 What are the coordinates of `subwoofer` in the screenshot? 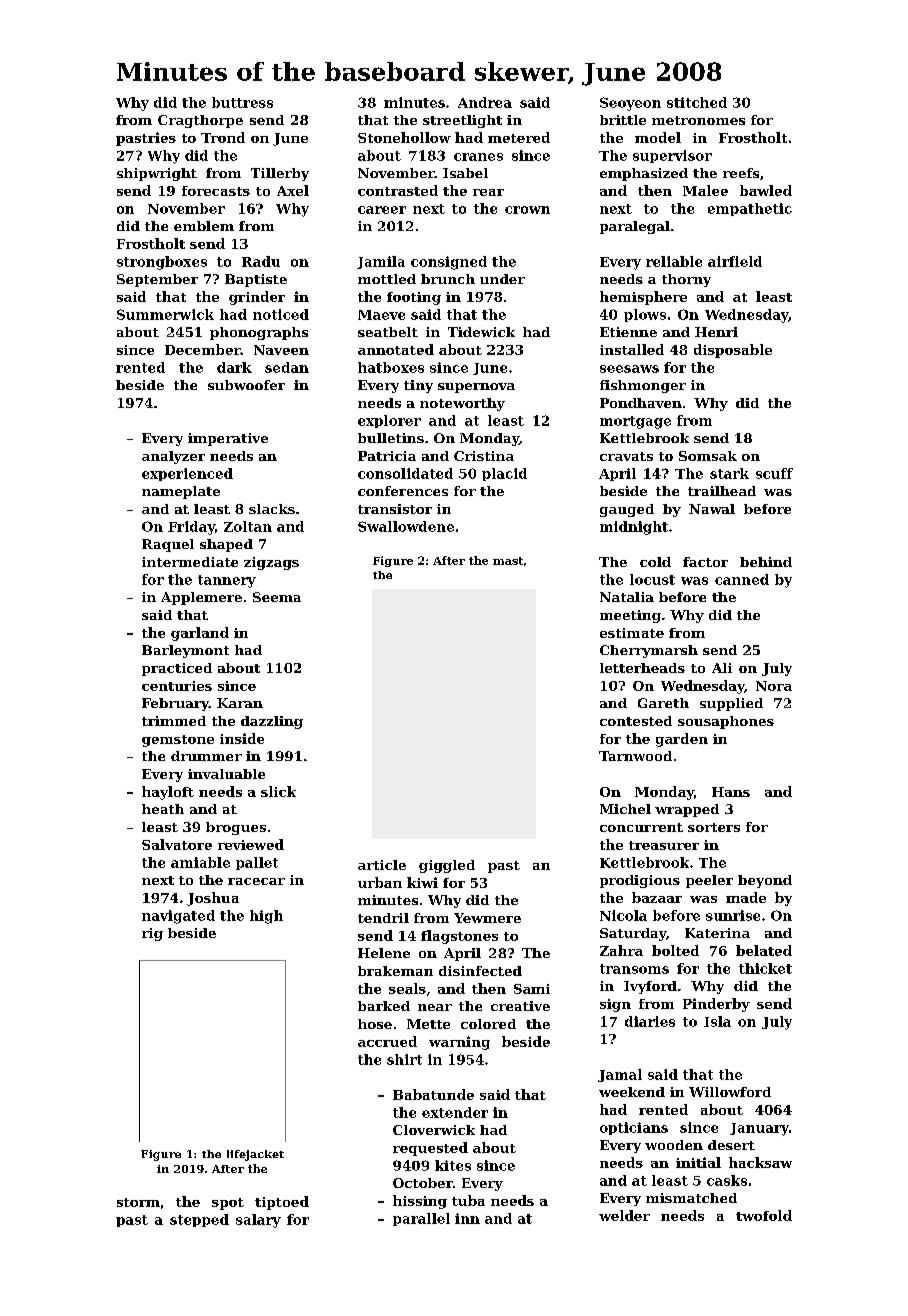 It's located at (246, 385).
